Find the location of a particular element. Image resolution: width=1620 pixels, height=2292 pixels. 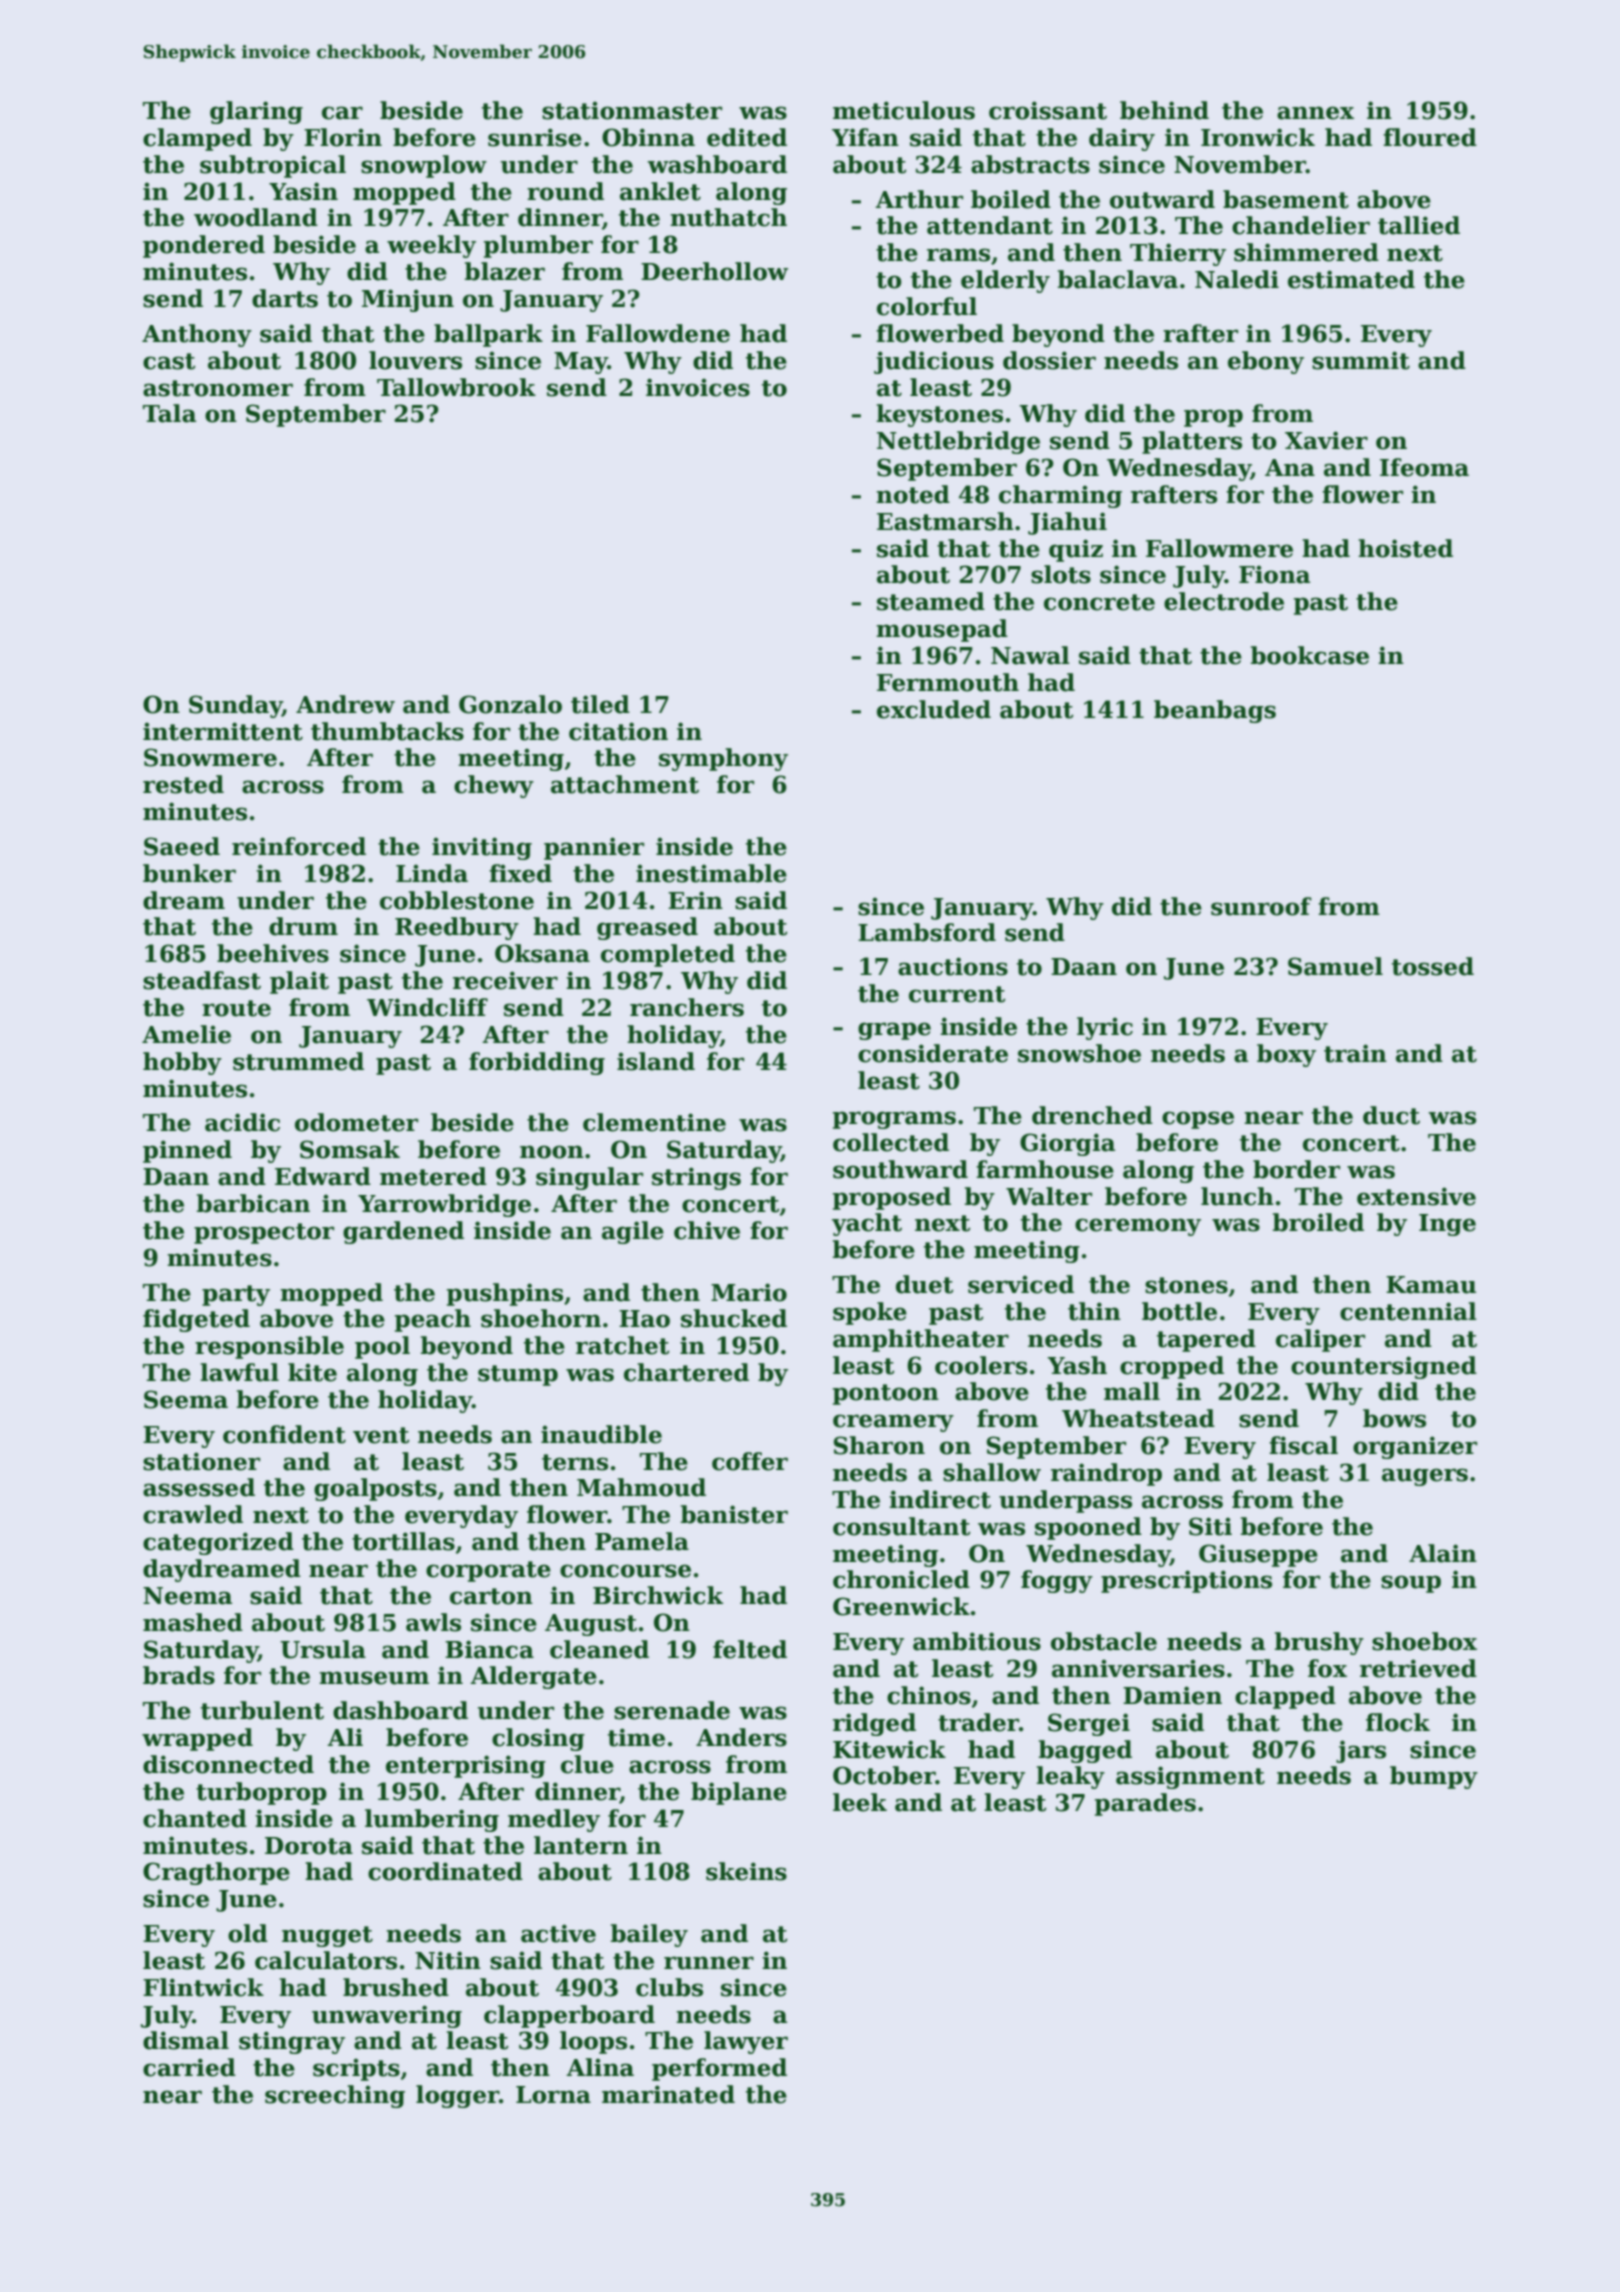

behind is located at coordinates (1164, 110).
